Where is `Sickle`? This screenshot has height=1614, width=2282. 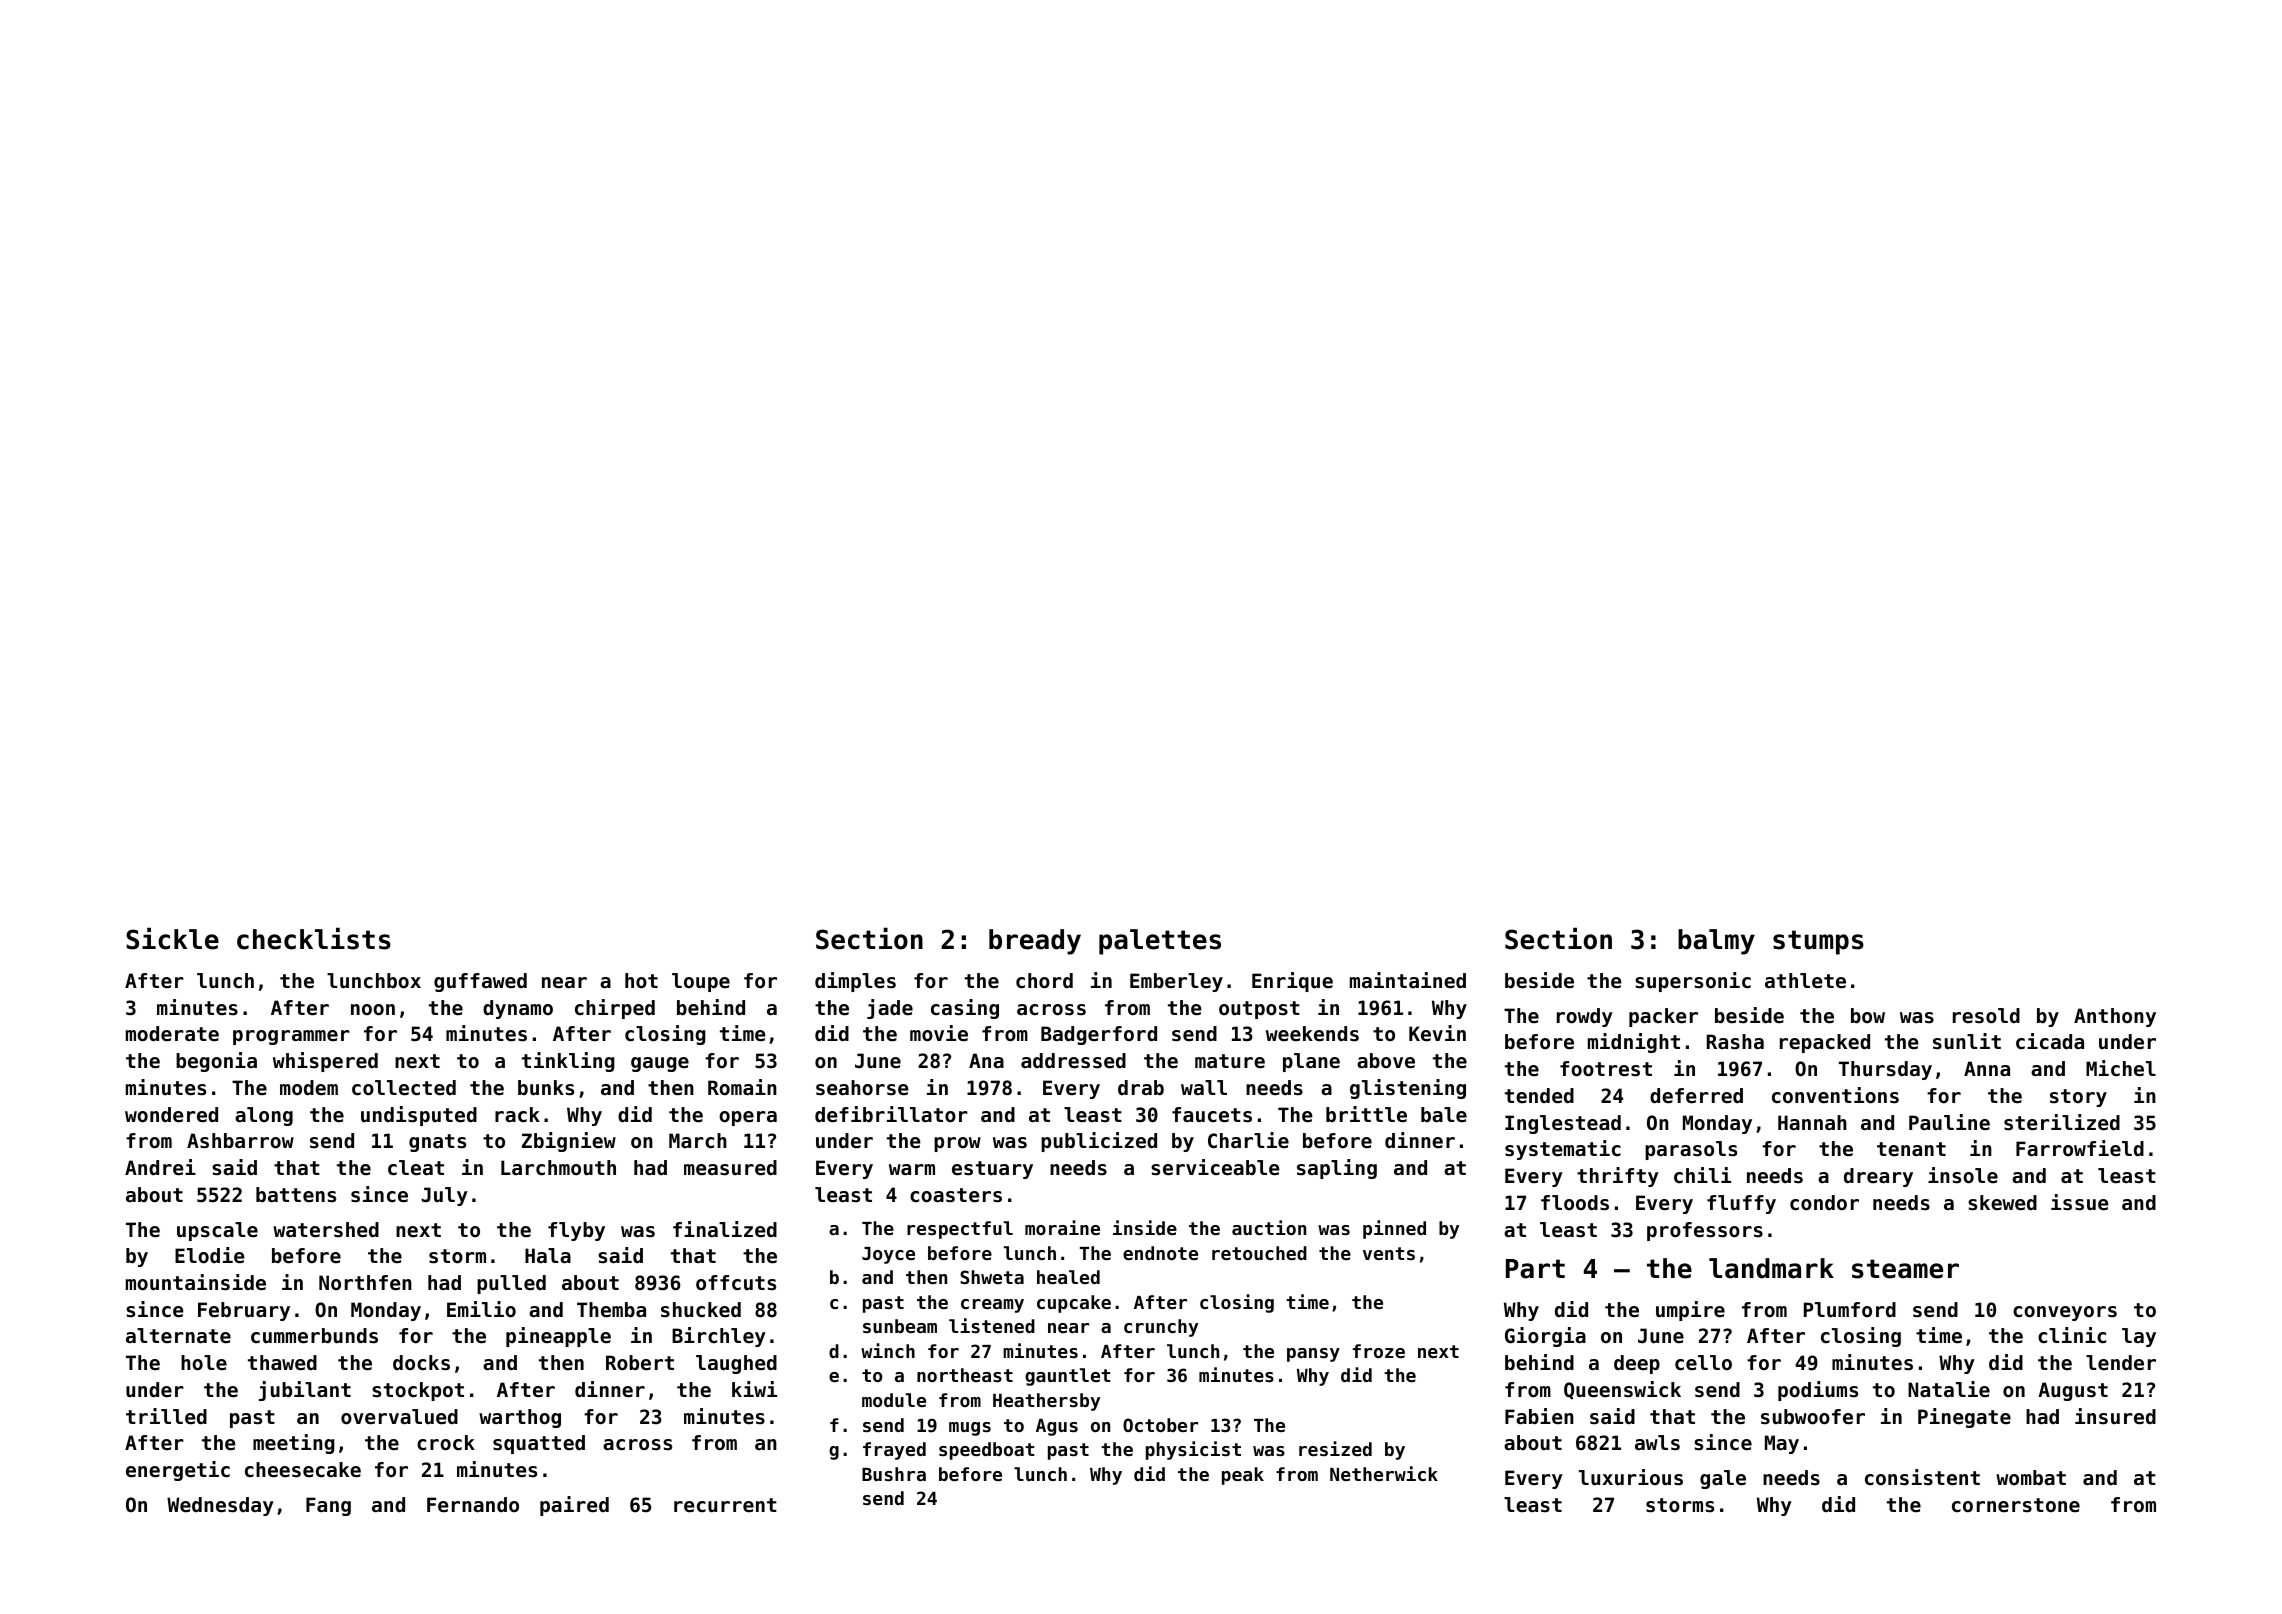
Sickle is located at coordinates (172, 938).
